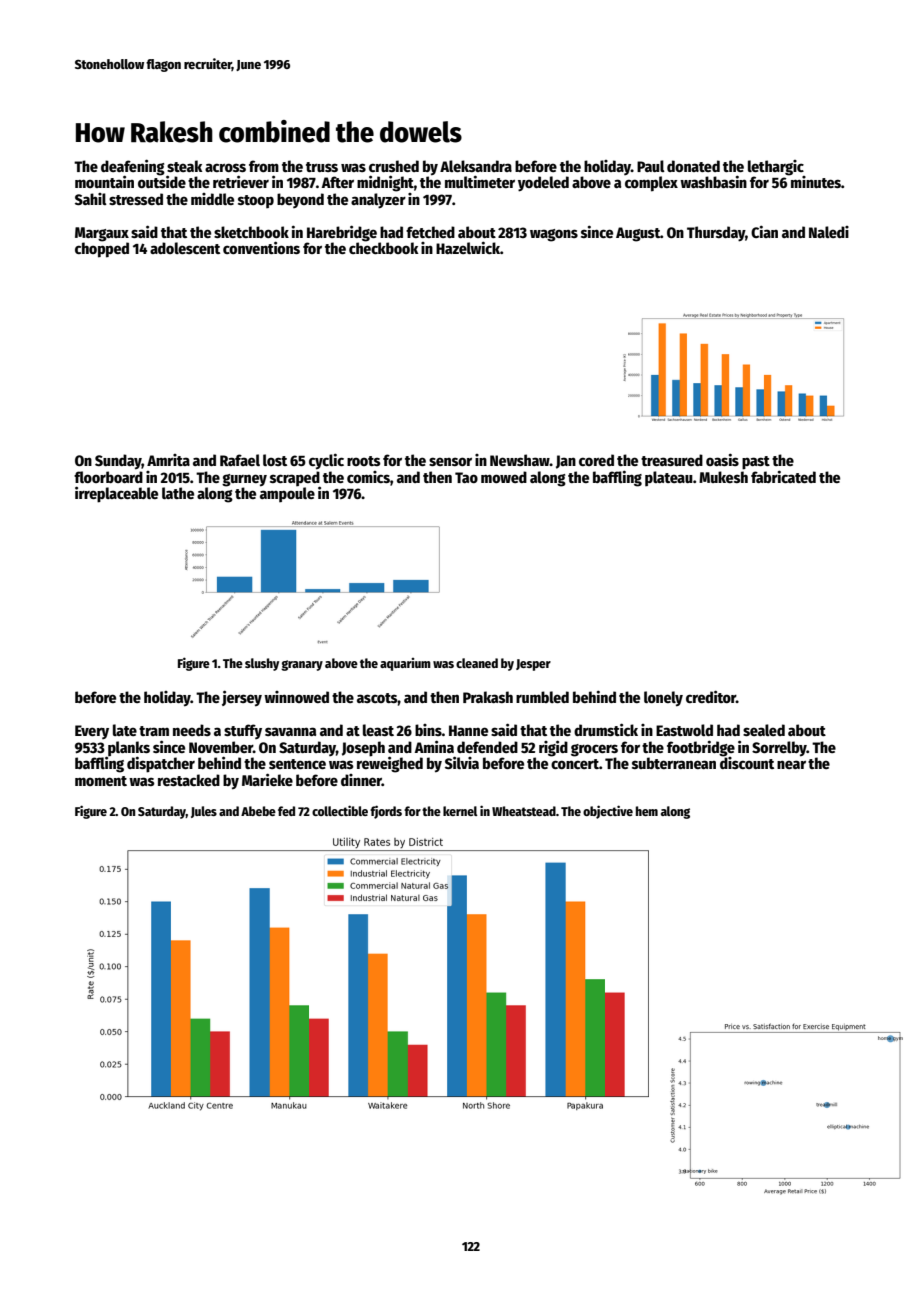 The width and height of the image is (924, 1308). I want to click on donated, so click(693, 166).
